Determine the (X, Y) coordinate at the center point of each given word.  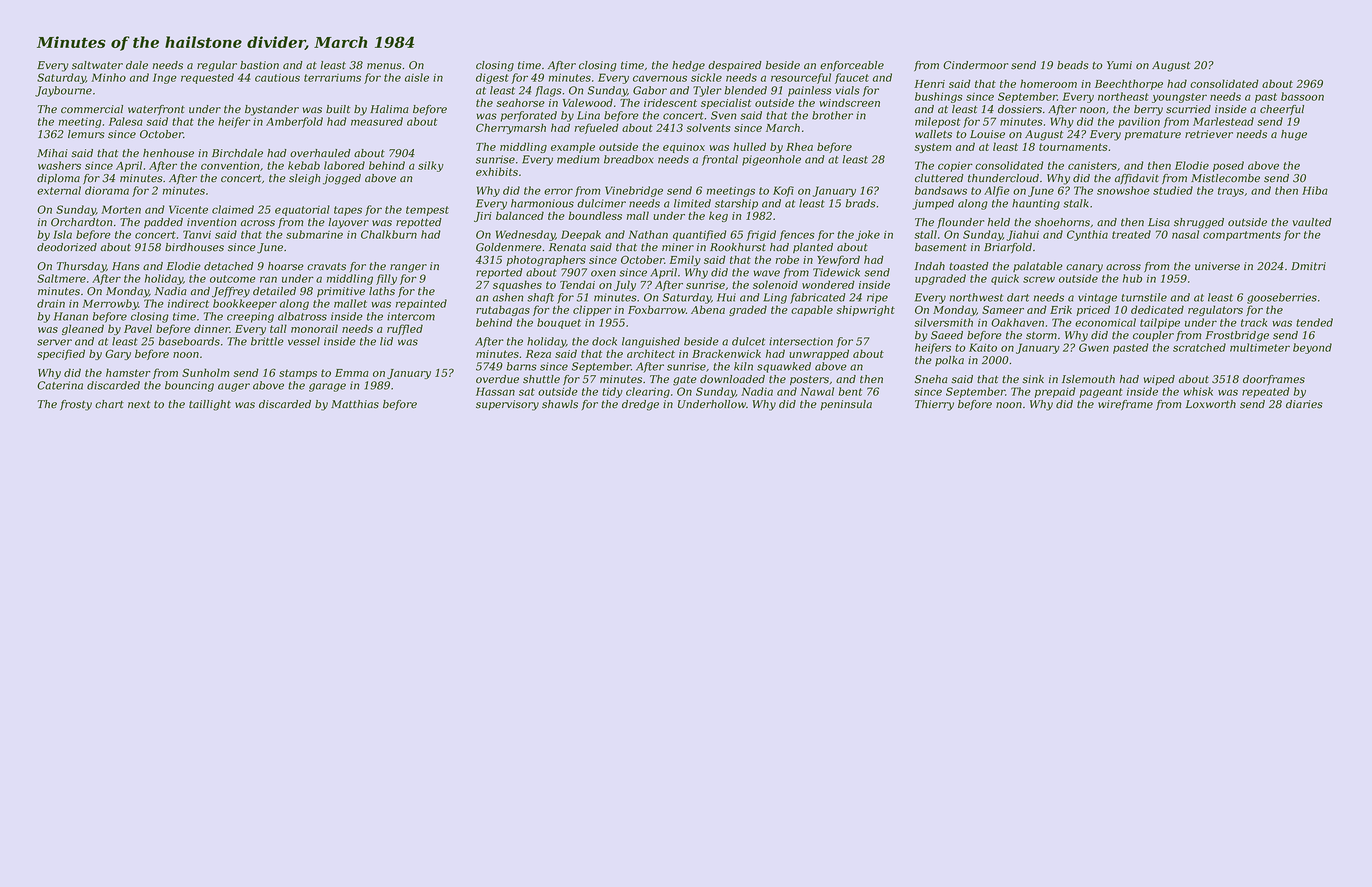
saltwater (97, 65)
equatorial (302, 210)
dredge (640, 405)
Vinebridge (634, 191)
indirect (188, 303)
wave (767, 273)
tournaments (1073, 147)
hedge (688, 66)
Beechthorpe (1129, 84)
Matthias (355, 404)
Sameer (1003, 309)
